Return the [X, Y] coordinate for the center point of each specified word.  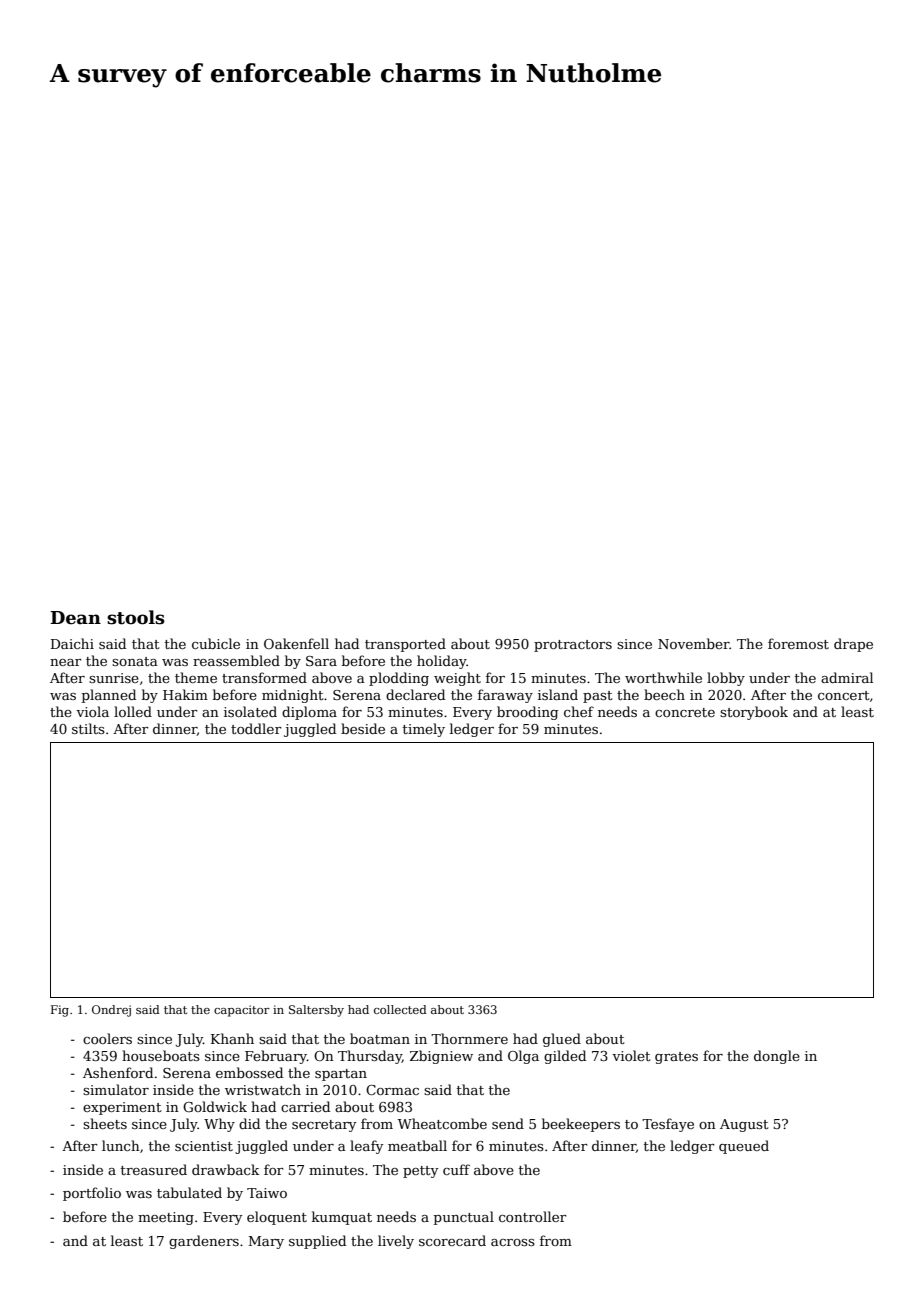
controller [533, 1216]
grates [676, 1058]
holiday [442, 662]
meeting [166, 1218]
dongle [777, 1057]
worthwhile [663, 677]
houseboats [161, 1055]
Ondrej [111, 1011]
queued [744, 1147]
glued [562, 1040]
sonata [135, 661]
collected [400, 1009]
